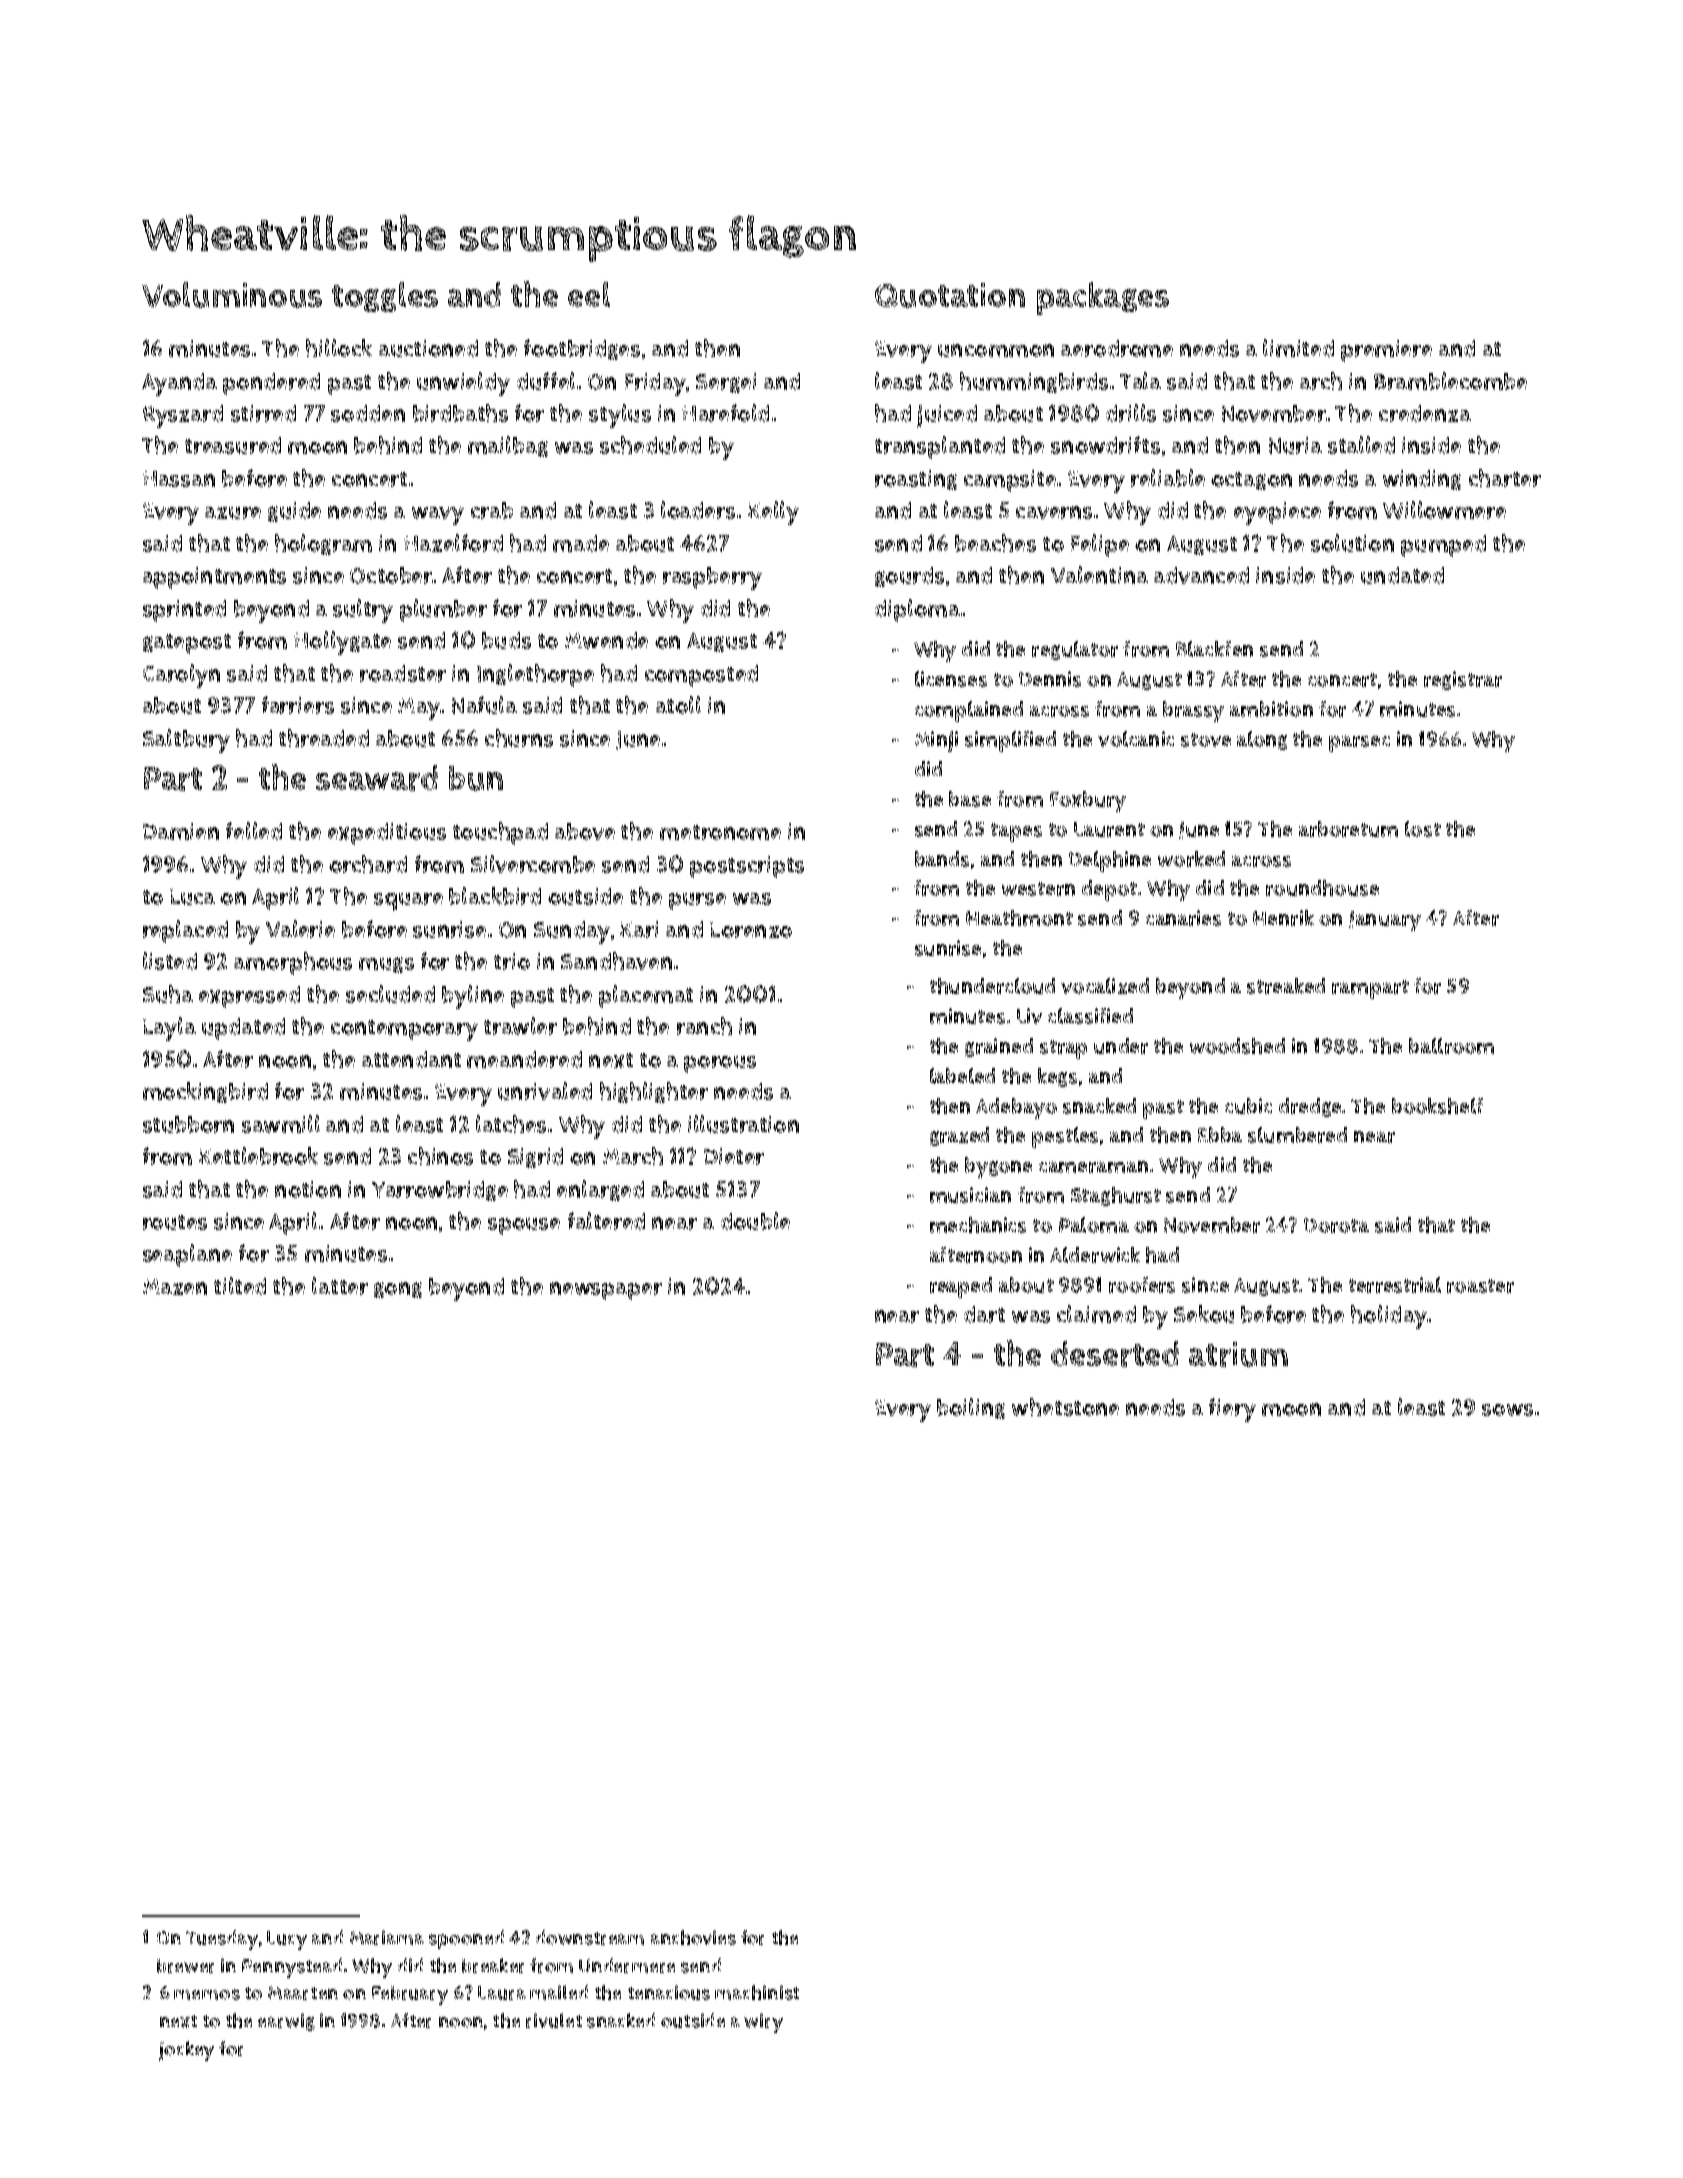  I want to click on brewer, so click(185, 1966).
